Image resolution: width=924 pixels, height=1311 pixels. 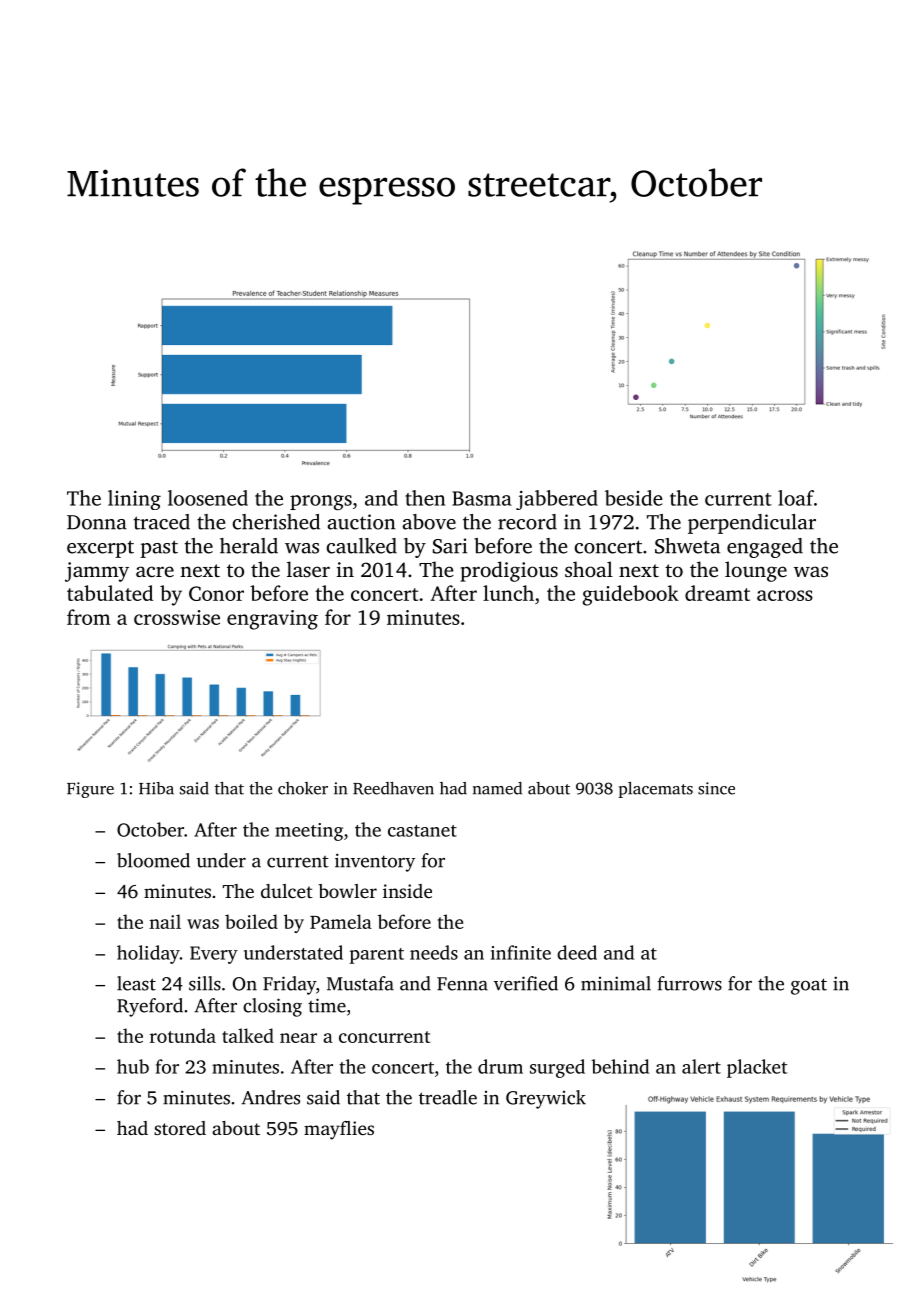 What do you see at coordinates (690, 983) in the document?
I see `furrows` at bounding box center [690, 983].
